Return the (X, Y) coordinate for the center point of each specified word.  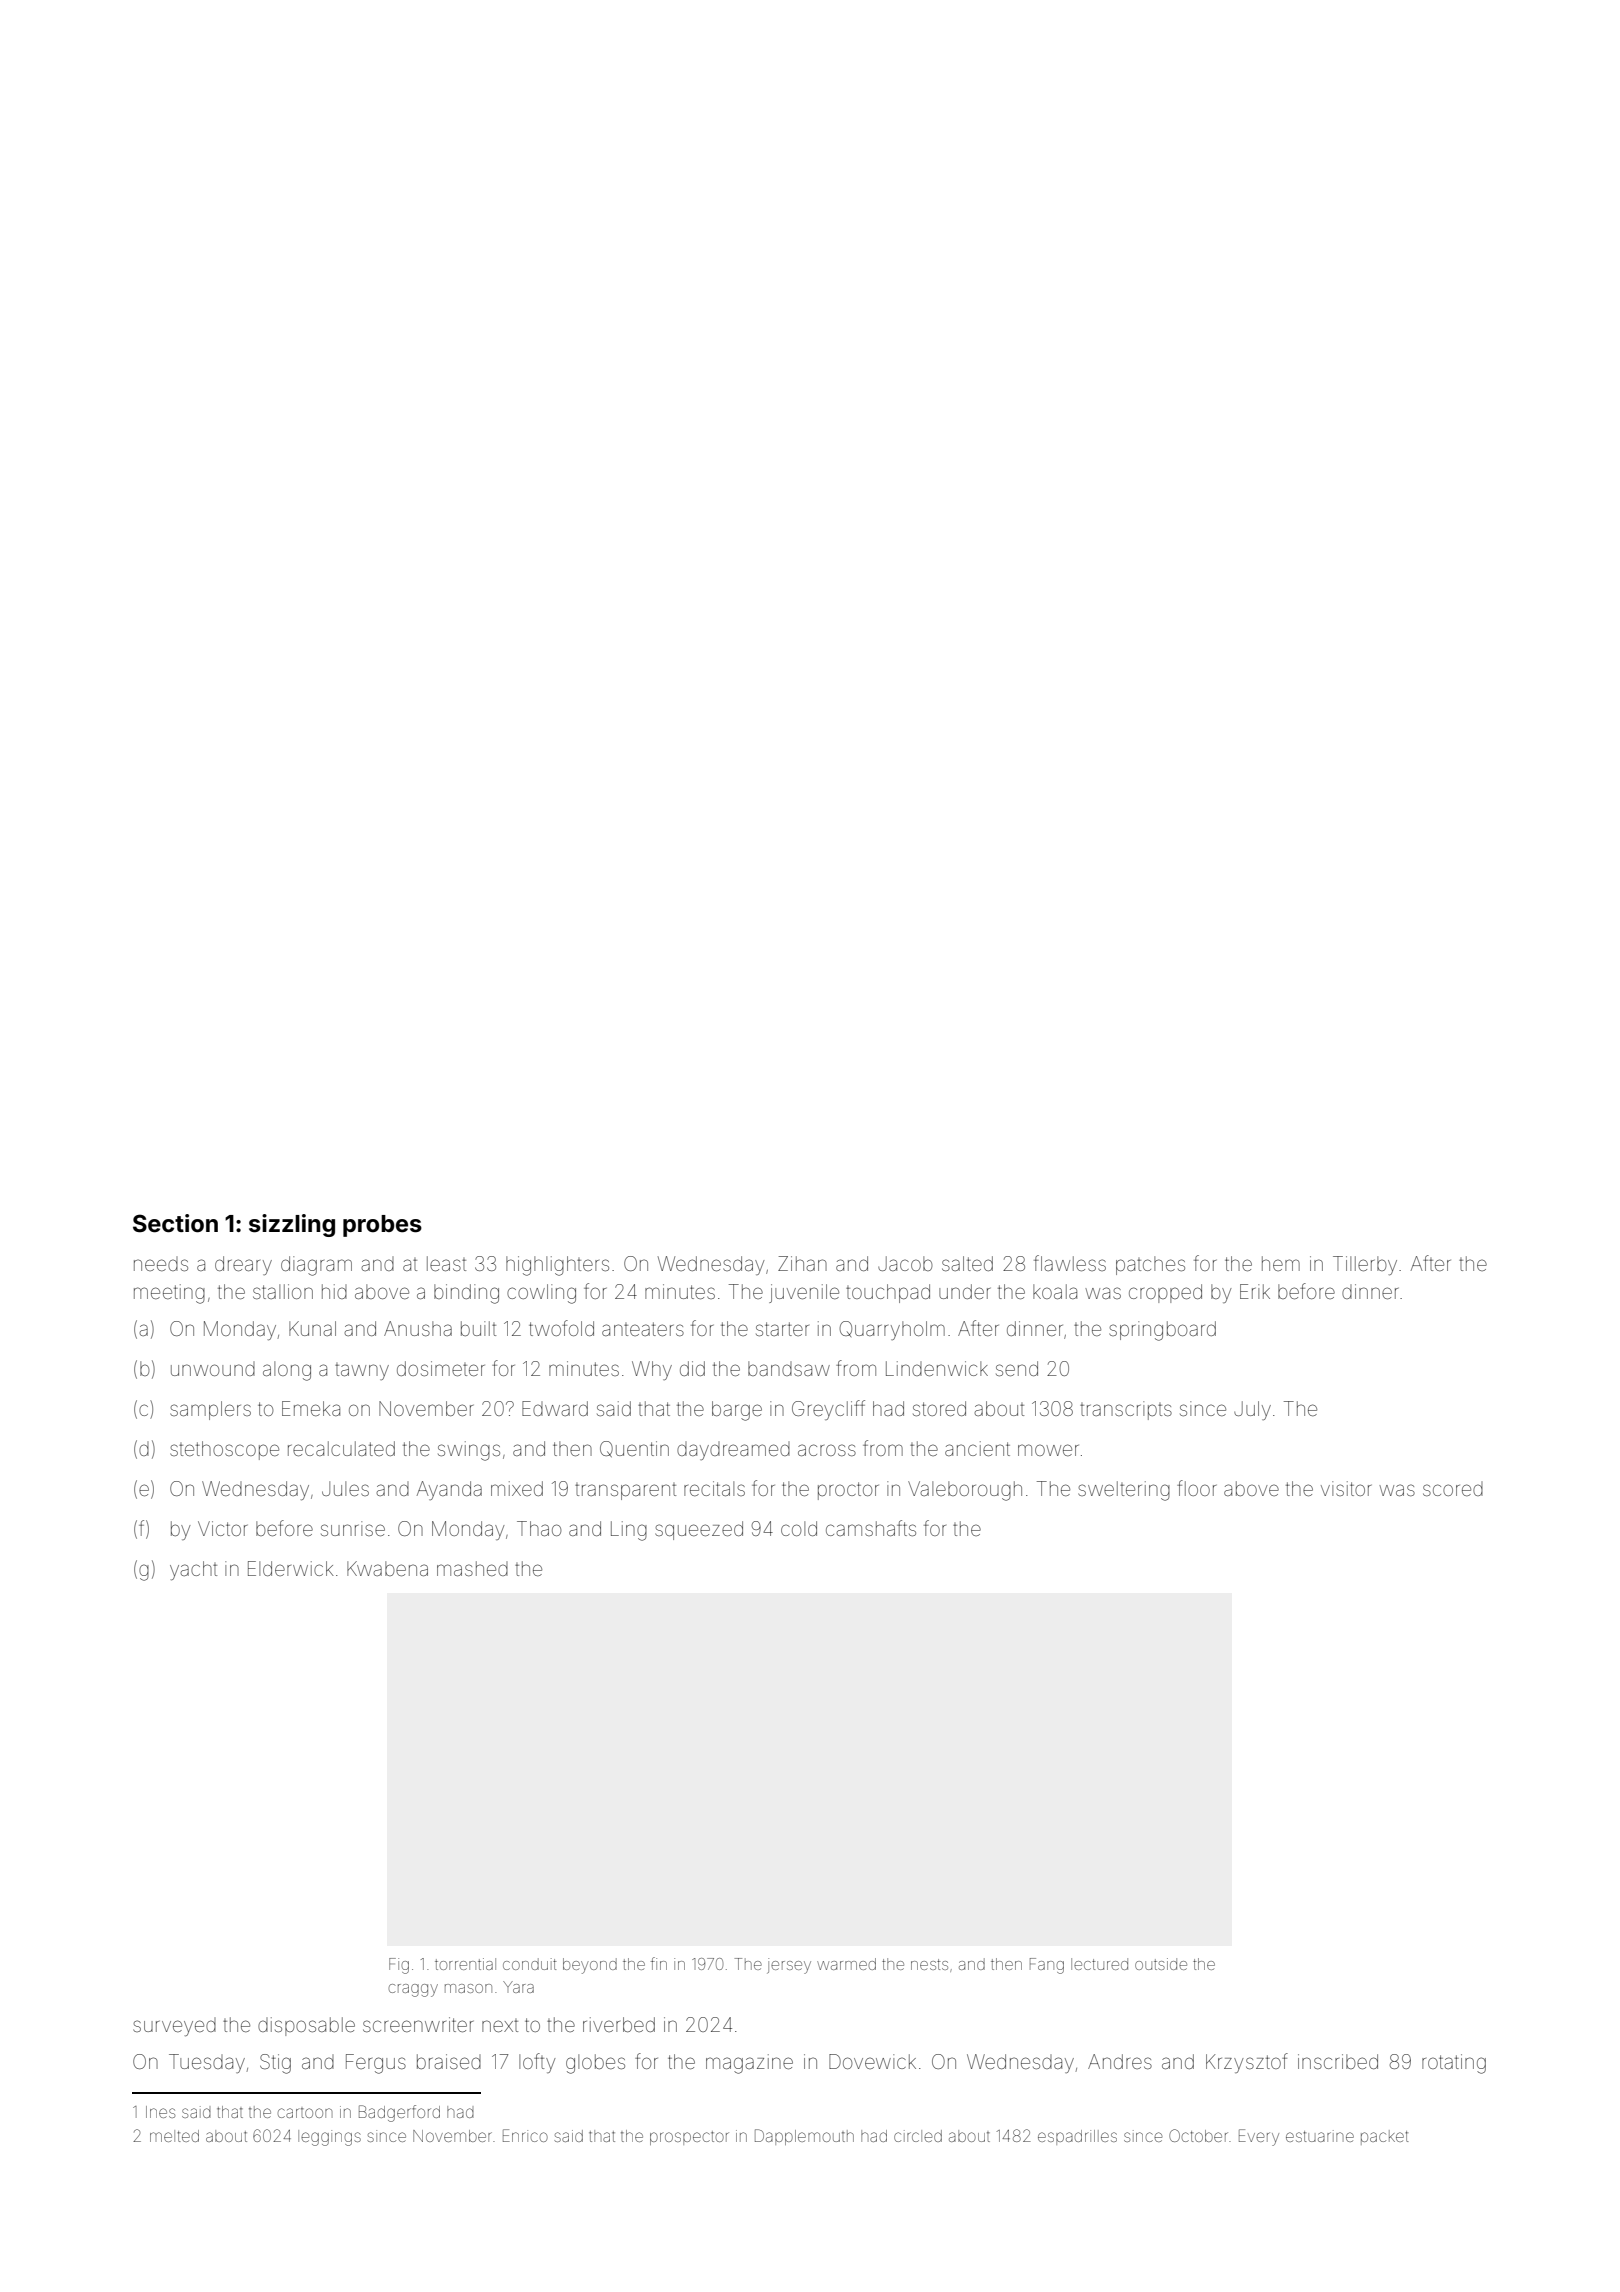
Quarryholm (892, 1330)
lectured (1099, 1964)
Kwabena (387, 1568)
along (287, 1371)
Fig (399, 1966)
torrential (465, 1964)
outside (1161, 1964)
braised (449, 2061)
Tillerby (1365, 1265)
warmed (846, 1964)
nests (929, 1964)
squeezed (699, 1530)
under (964, 1291)
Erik (1255, 1291)
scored (1453, 1489)
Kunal (312, 1328)
